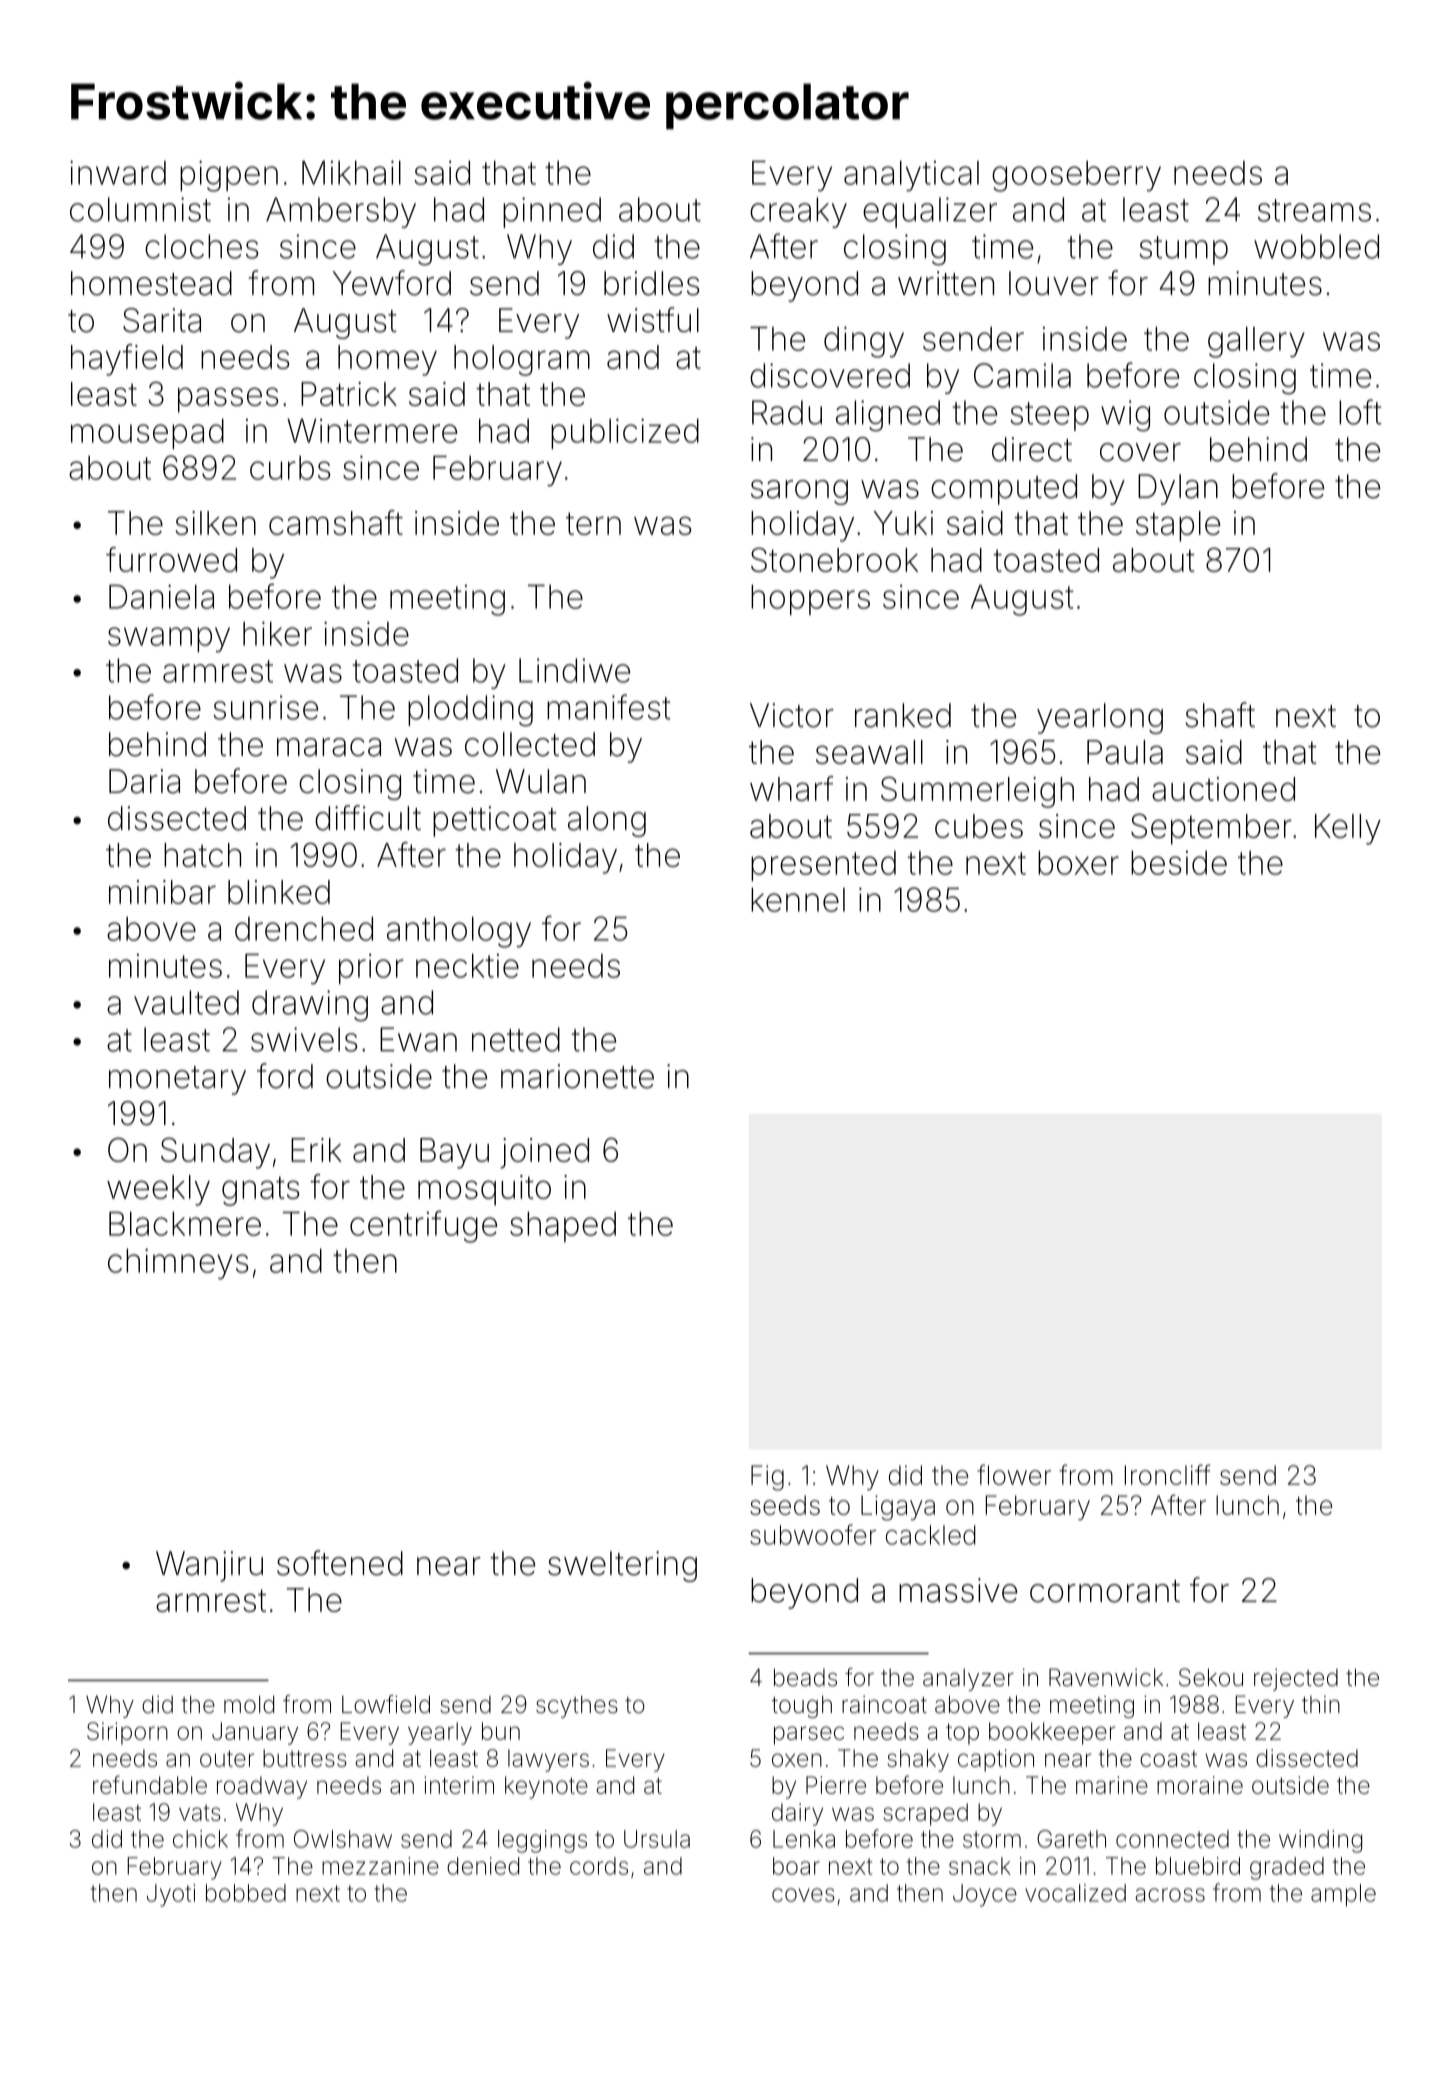 The width and height of the image is (1450, 2100). Describe the element at coordinates (1078, 862) in the image. I see `boxer` at that location.
